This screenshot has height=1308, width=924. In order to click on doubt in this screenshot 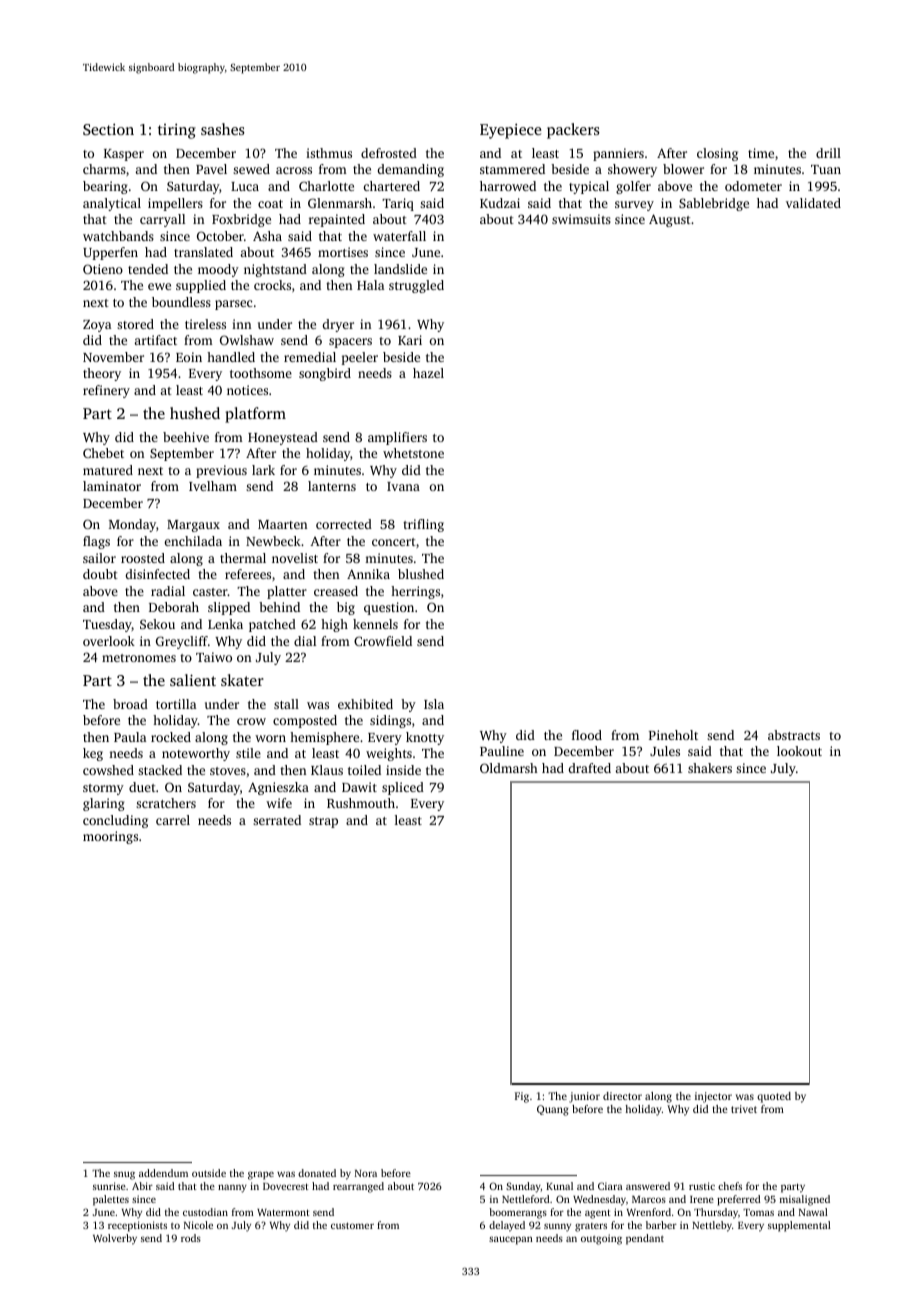, I will do `click(100, 574)`.
